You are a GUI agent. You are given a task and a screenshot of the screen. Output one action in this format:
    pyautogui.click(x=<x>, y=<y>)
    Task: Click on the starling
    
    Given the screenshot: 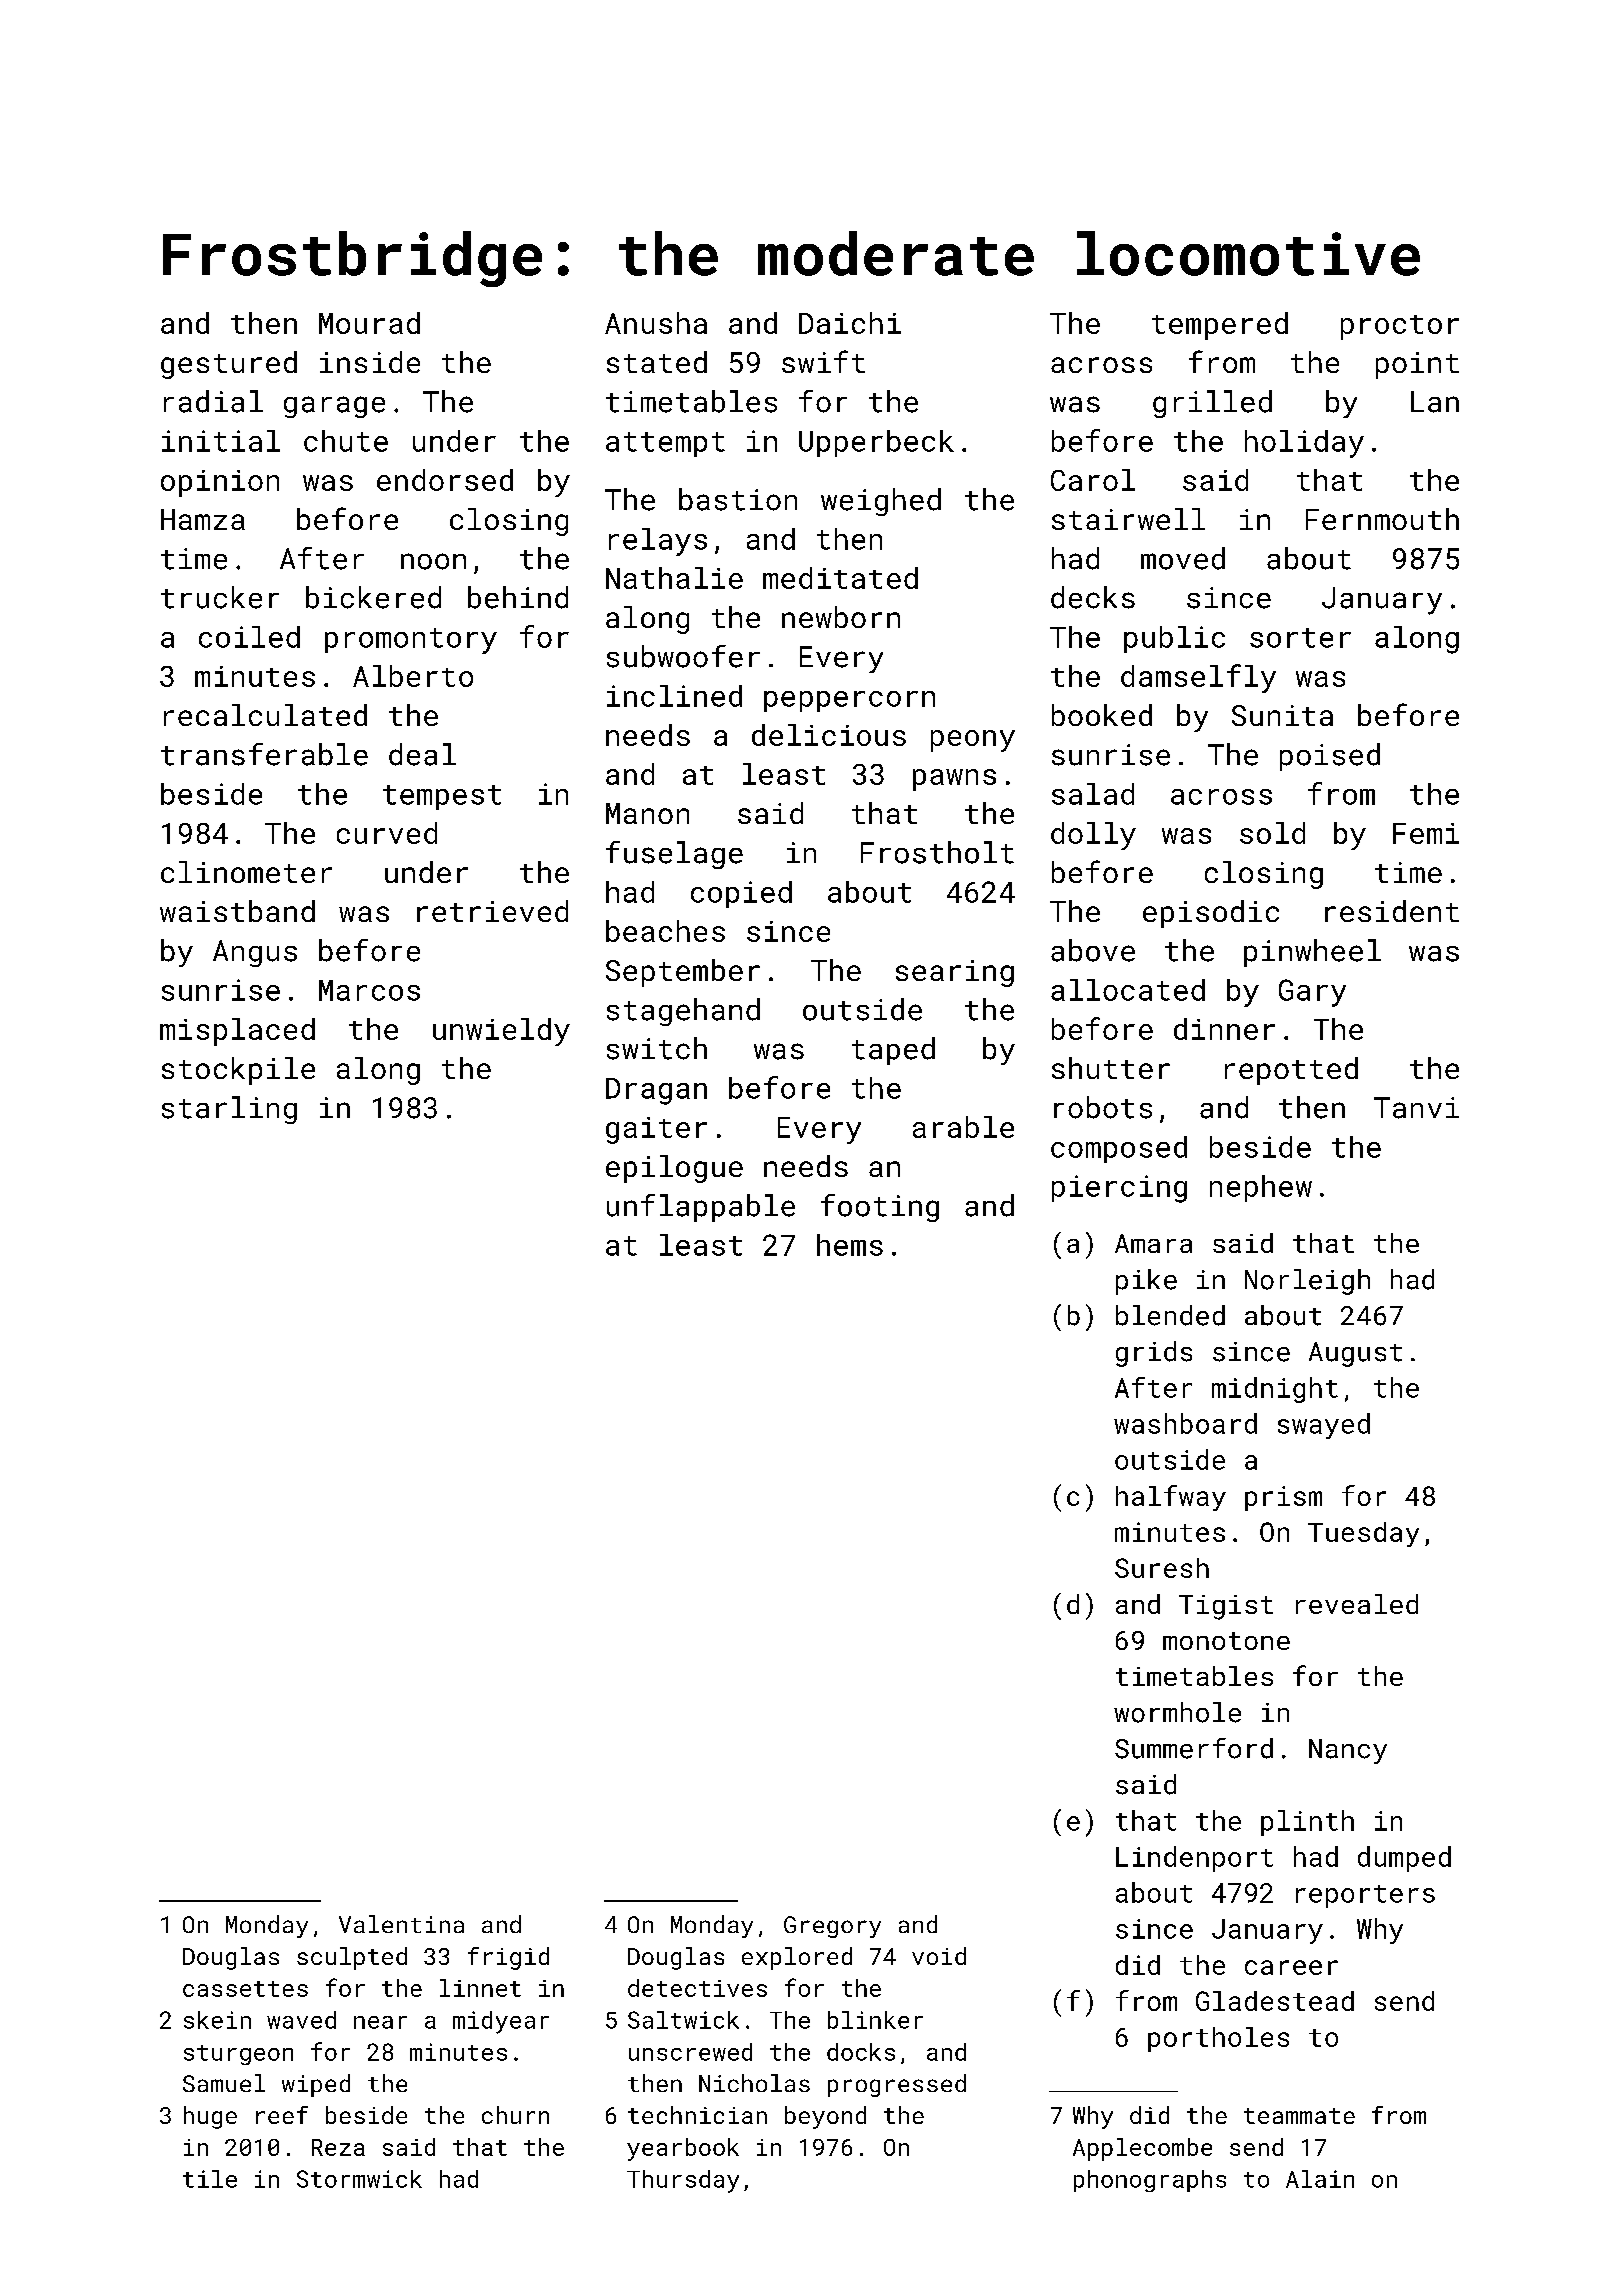 What is the action you would take?
    pyautogui.click(x=229, y=1110)
